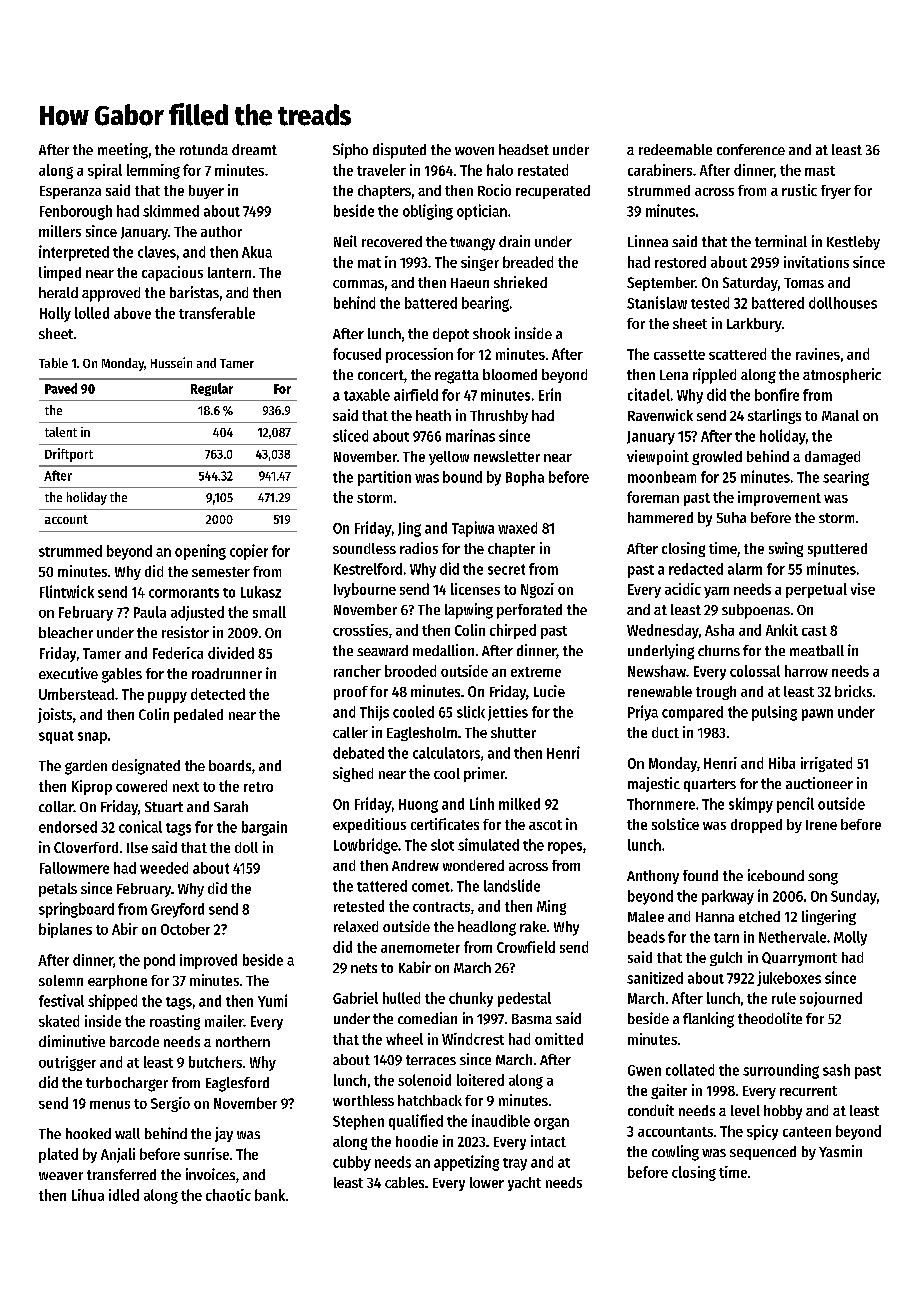 The height and width of the page is (1308, 924). I want to click on mast, so click(820, 171).
